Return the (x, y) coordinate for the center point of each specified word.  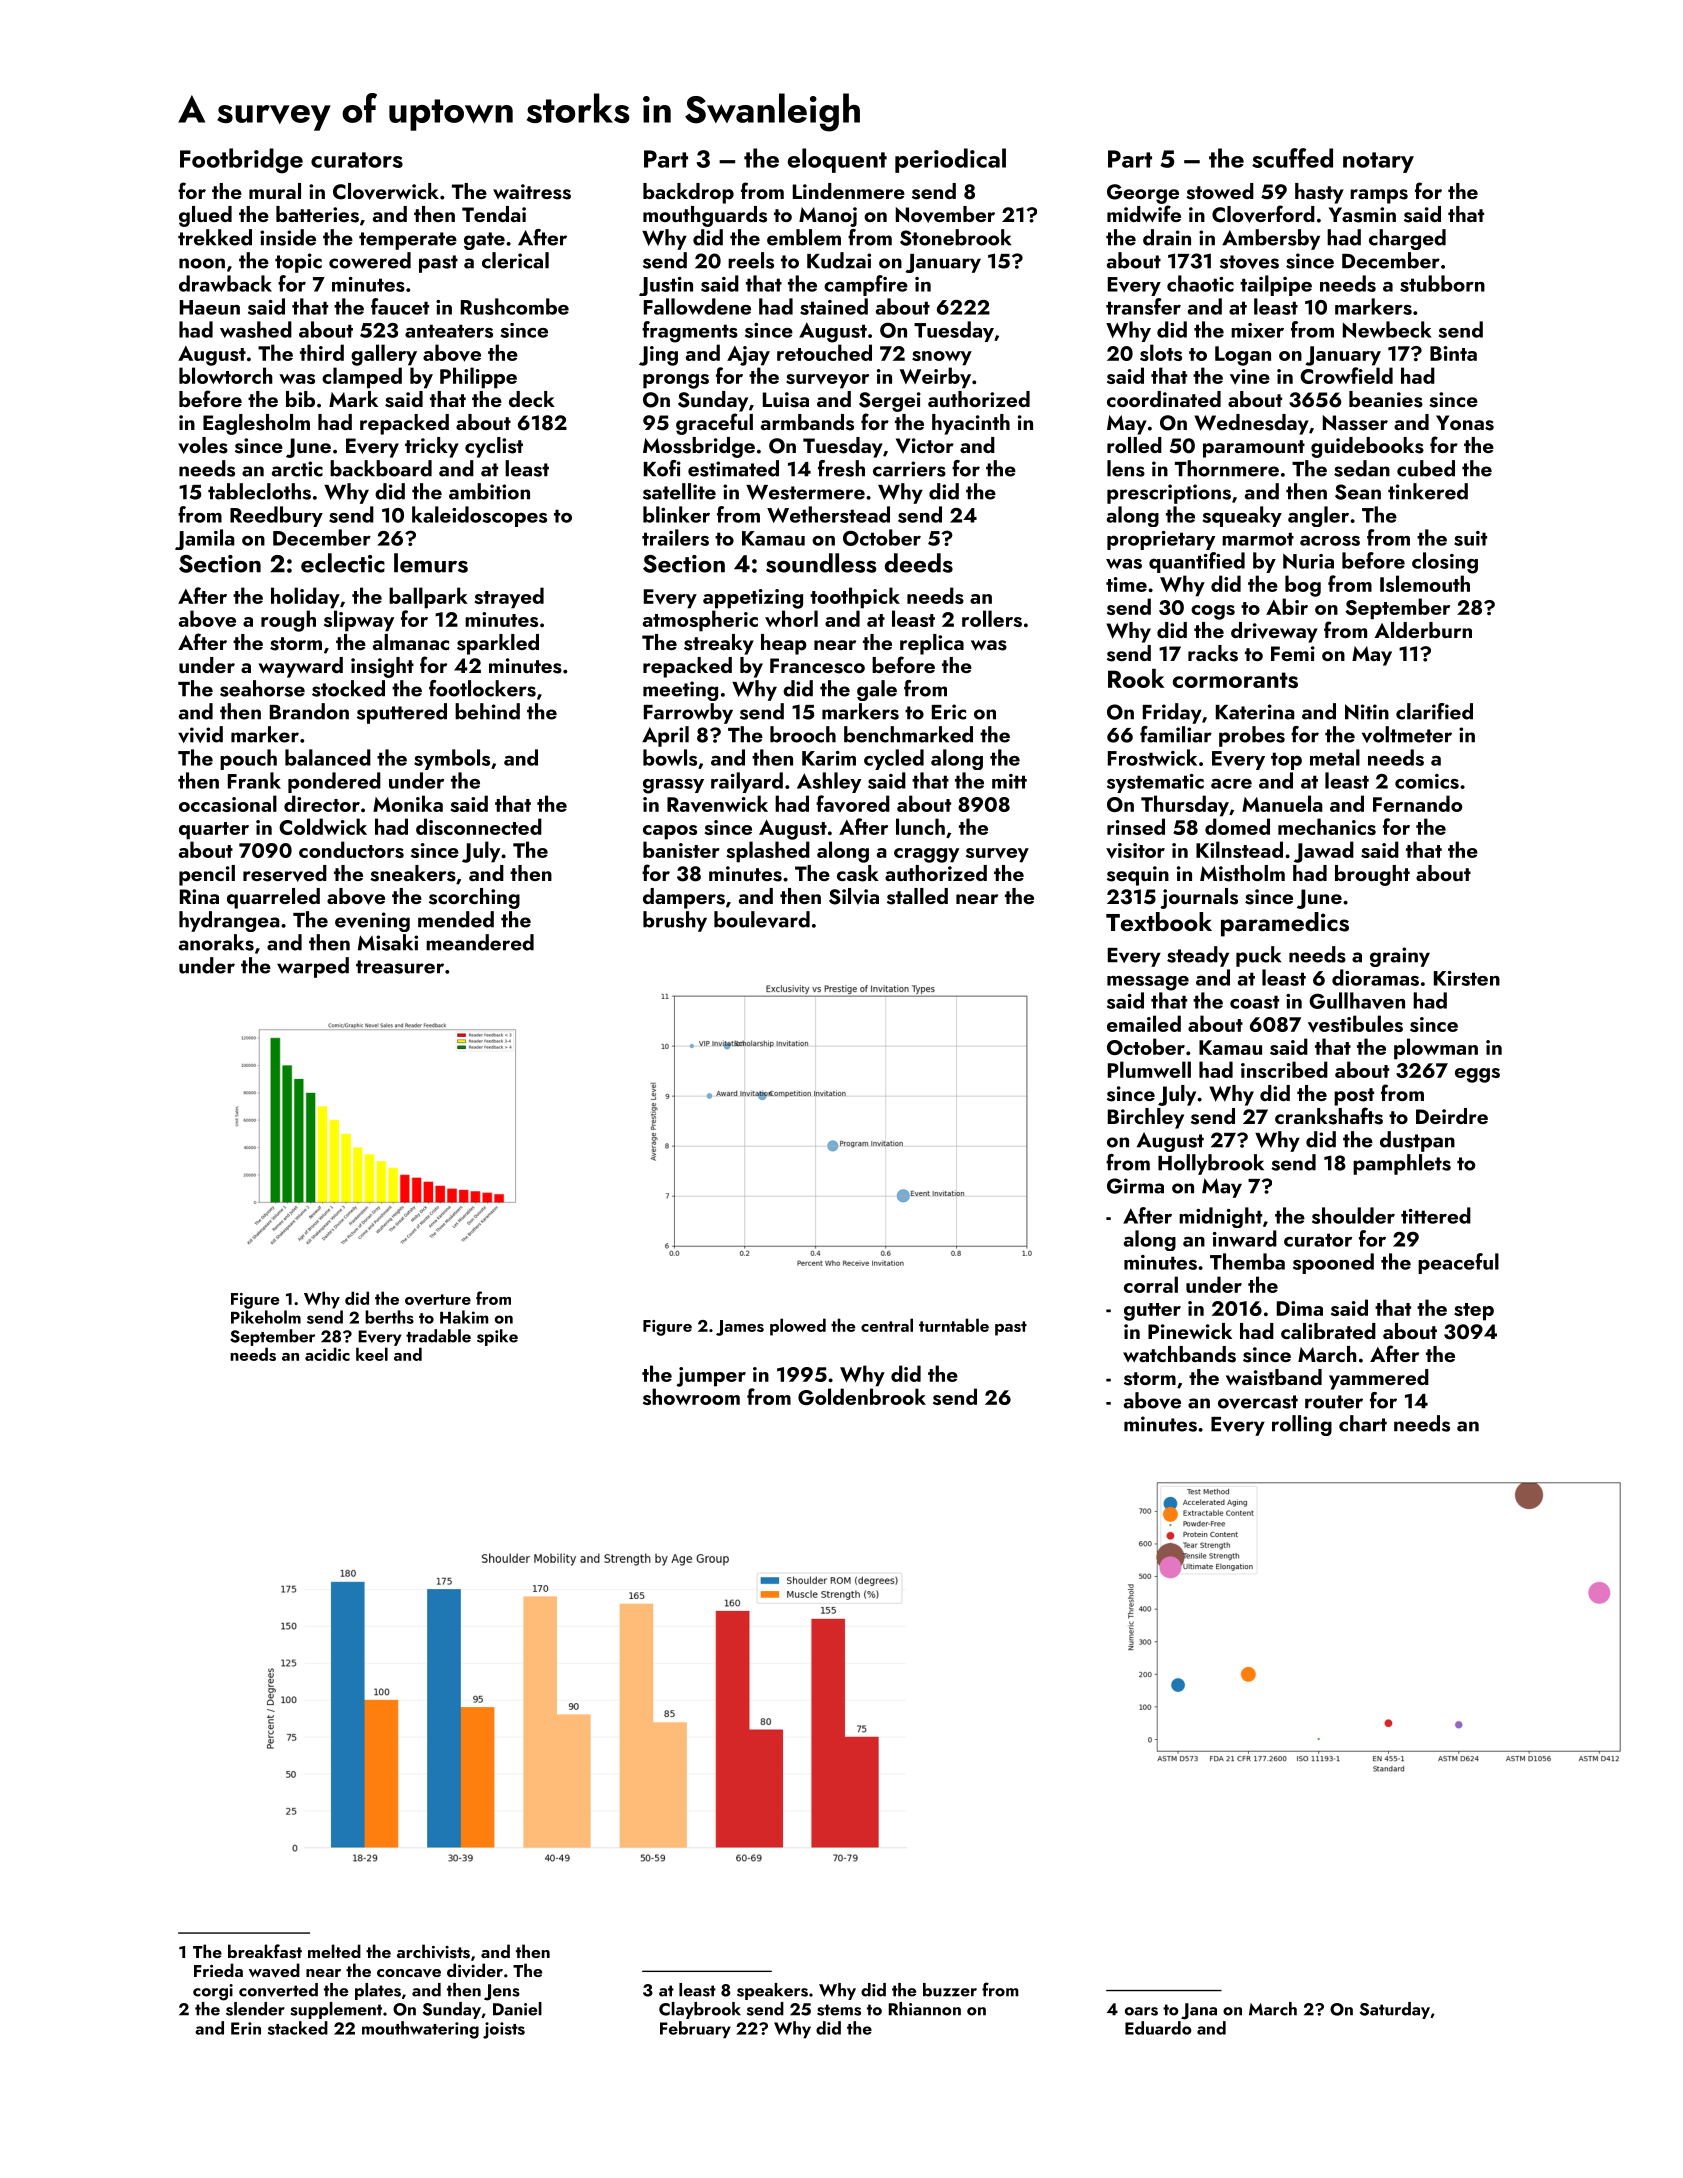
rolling (1302, 1425)
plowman (1436, 1049)
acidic (327, 1354)
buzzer (950, 1990)
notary (1378, 162)
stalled (917, 896)
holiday (305, 598)
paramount (1254, 449)
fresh (841, 468)
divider (475, 1970)
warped (313, 967)
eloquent (837, 160)
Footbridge (241, 161)
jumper (711, 1377)
